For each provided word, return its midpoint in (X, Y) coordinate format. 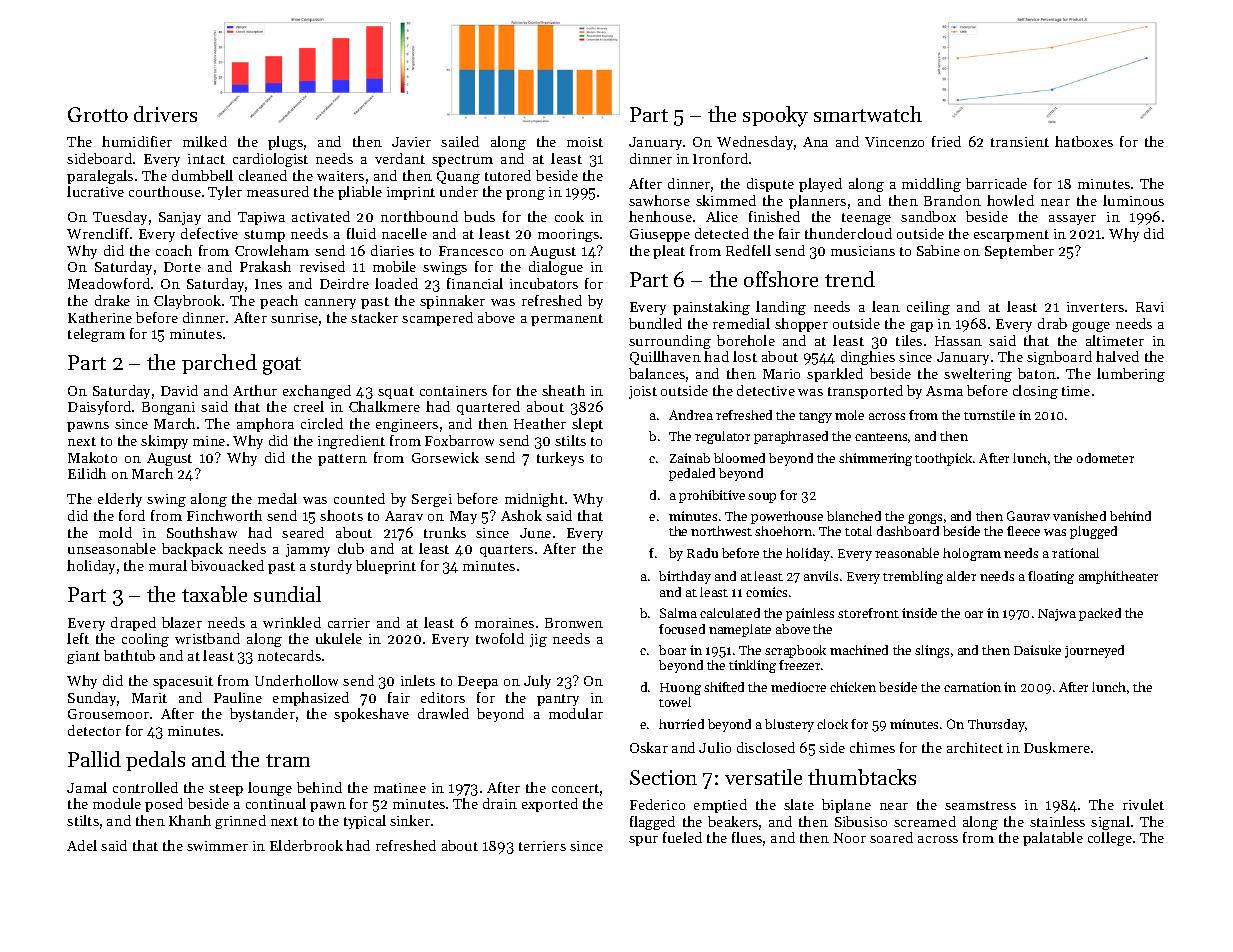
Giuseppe (660, 235)
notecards (289, 655)
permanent (567, 320)
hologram (972, 554)
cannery (330, 304)
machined (859, 650)
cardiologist (270, 160)
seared (303, 532)
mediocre (798, 687)
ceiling (928, 308)
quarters (506, 551)
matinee (400, 788)
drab (1052, 323)
